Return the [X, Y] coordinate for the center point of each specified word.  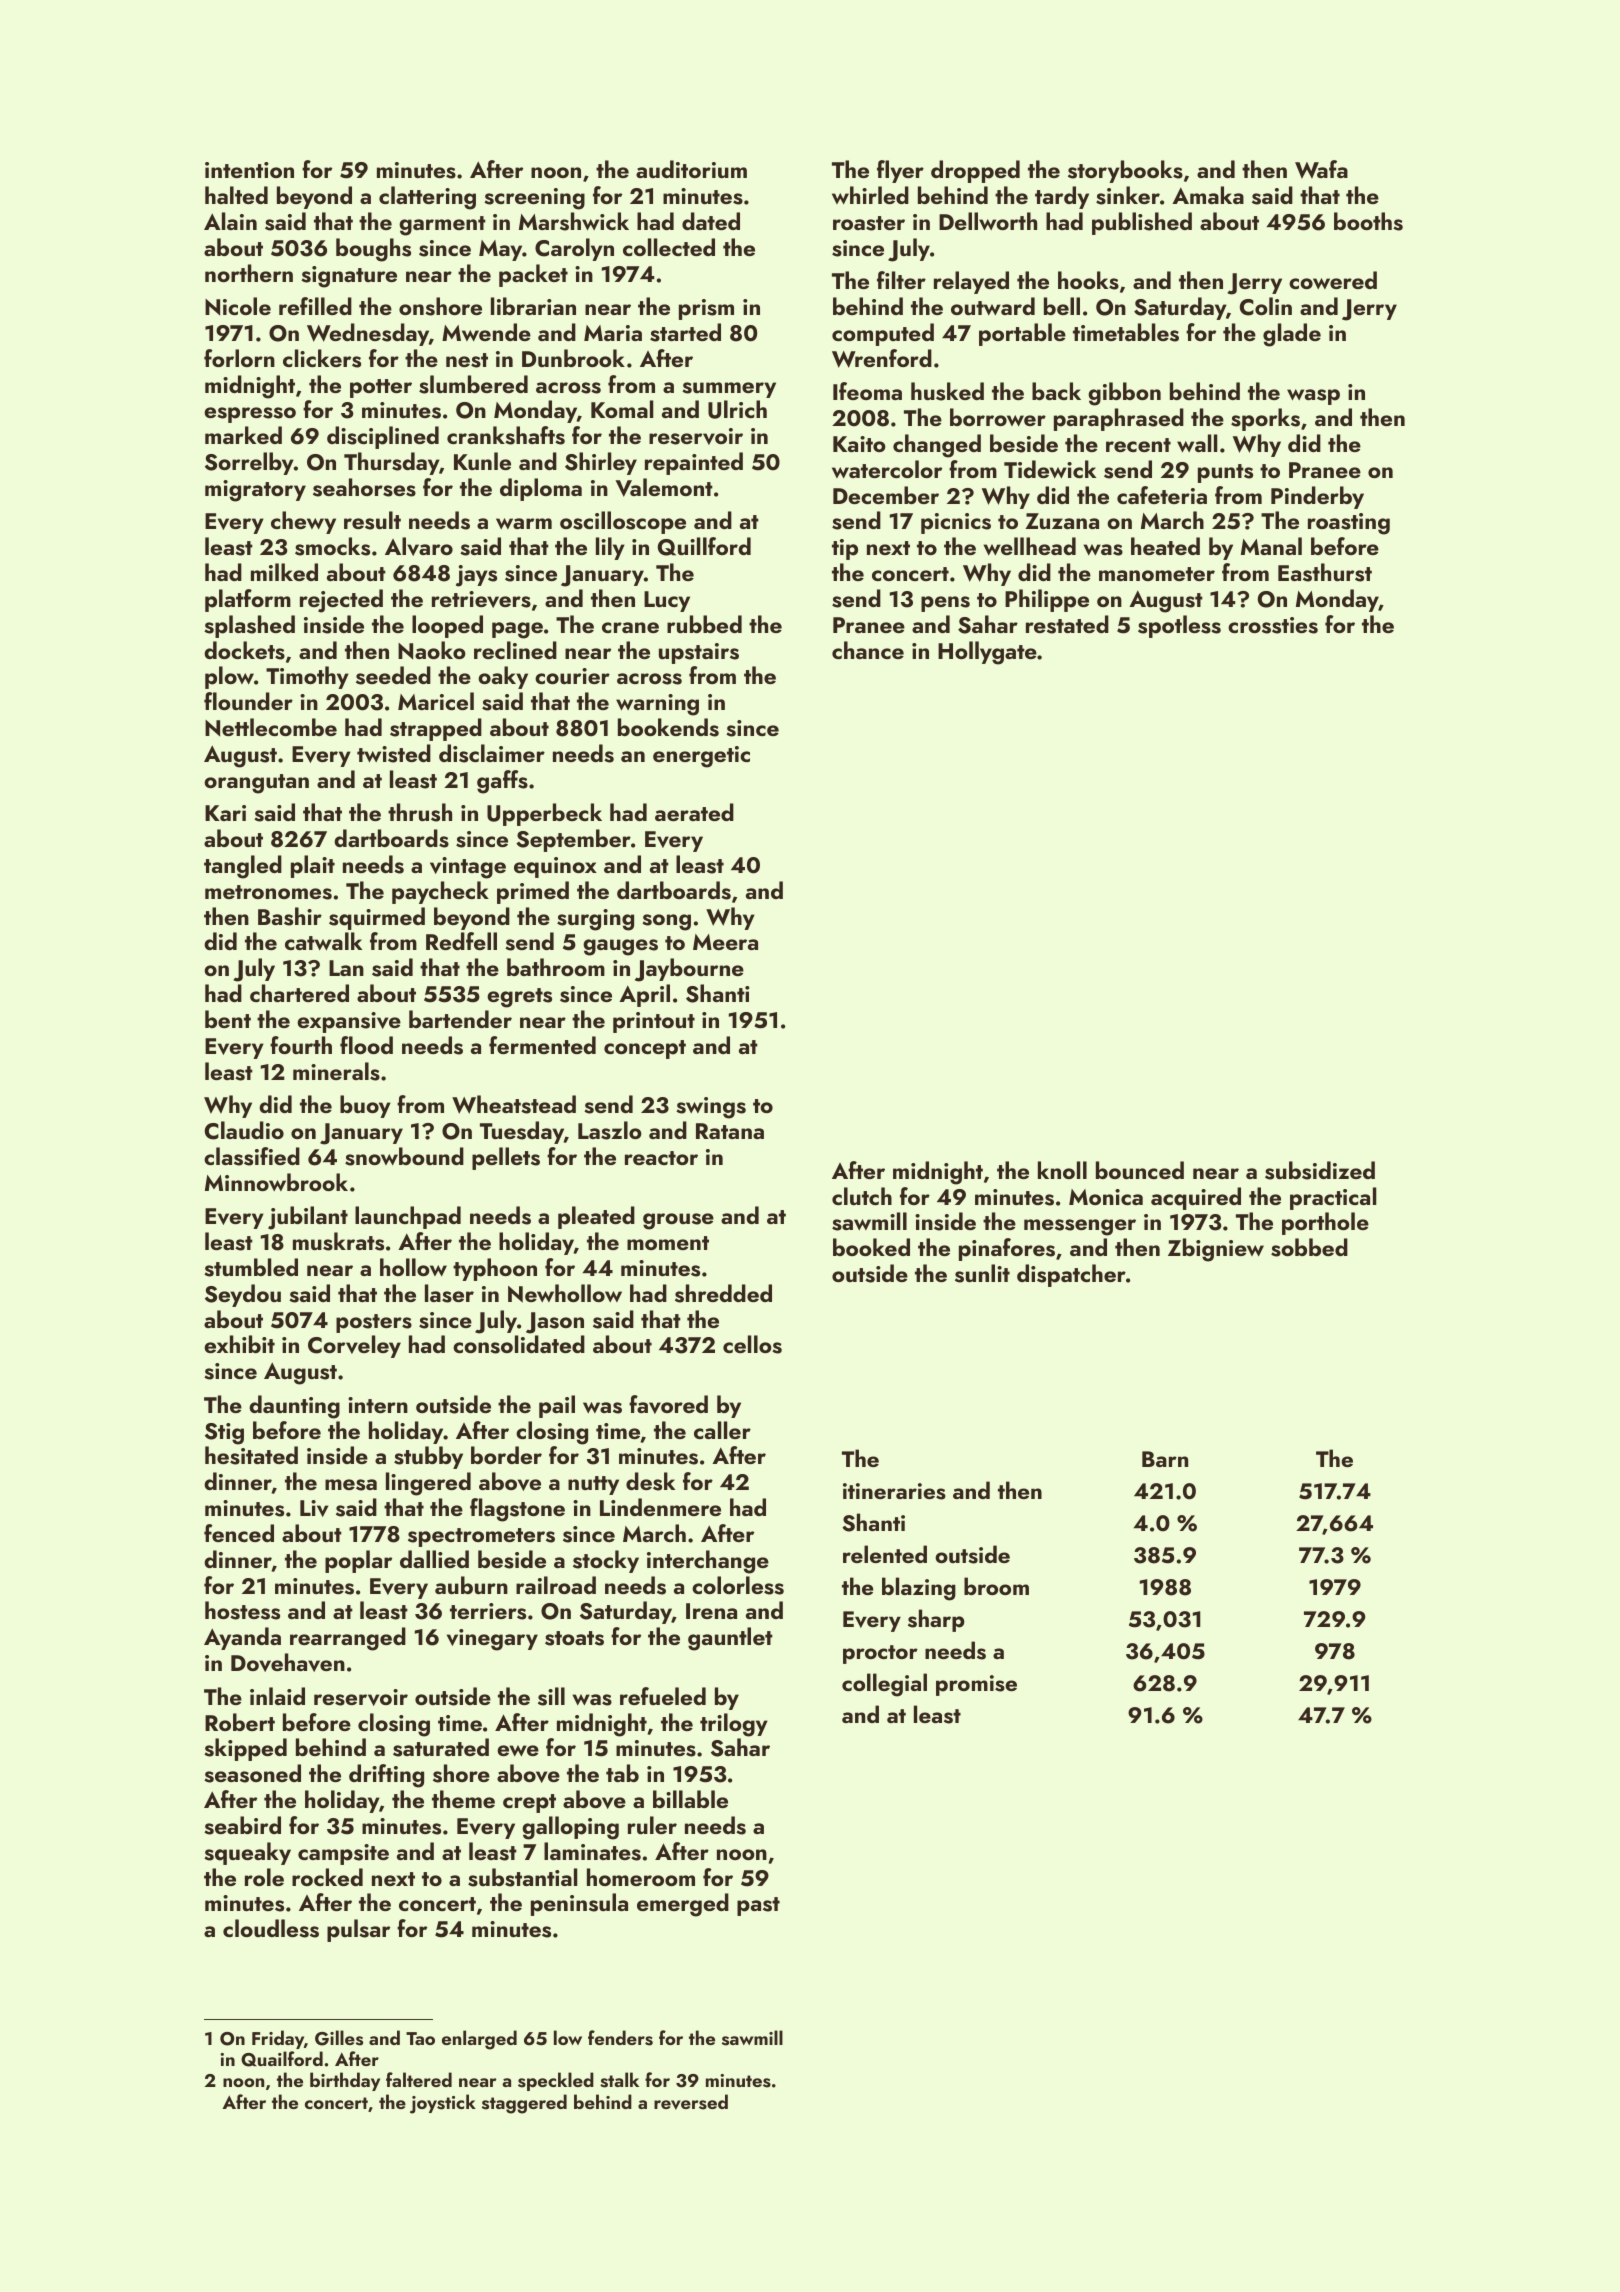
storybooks [1125, 171]
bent [228, 1019]
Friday [278, 2039]
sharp [936, 1620]
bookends [668, 727]
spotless [1179, 626]
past [758, 1906]
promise [976, 1685]
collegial [884, 1685]
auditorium [691, 169]
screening [534, 199]
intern [378, 1405]
